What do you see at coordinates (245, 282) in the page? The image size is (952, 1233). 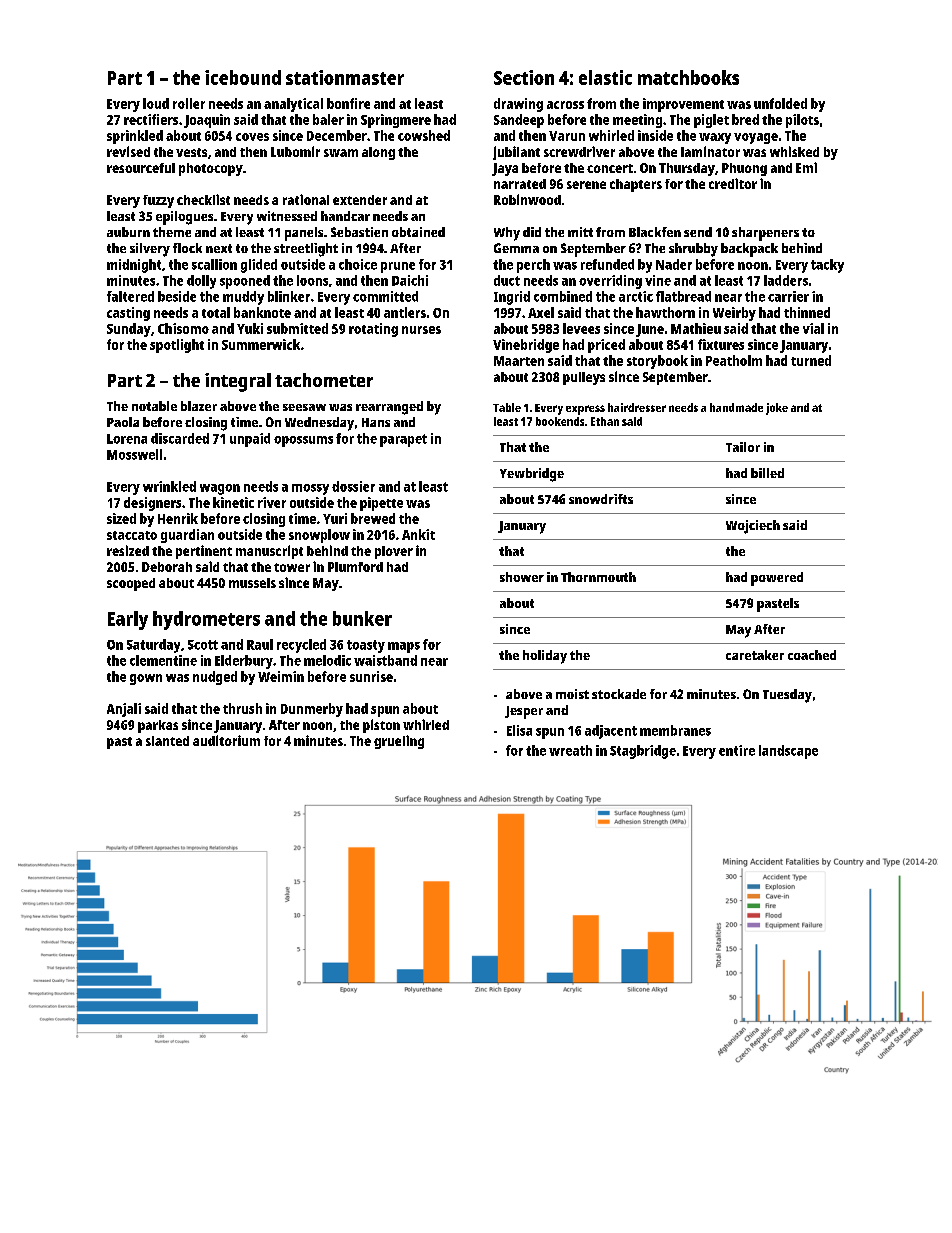 I see `spooned` at bounding box center [245, 282].
